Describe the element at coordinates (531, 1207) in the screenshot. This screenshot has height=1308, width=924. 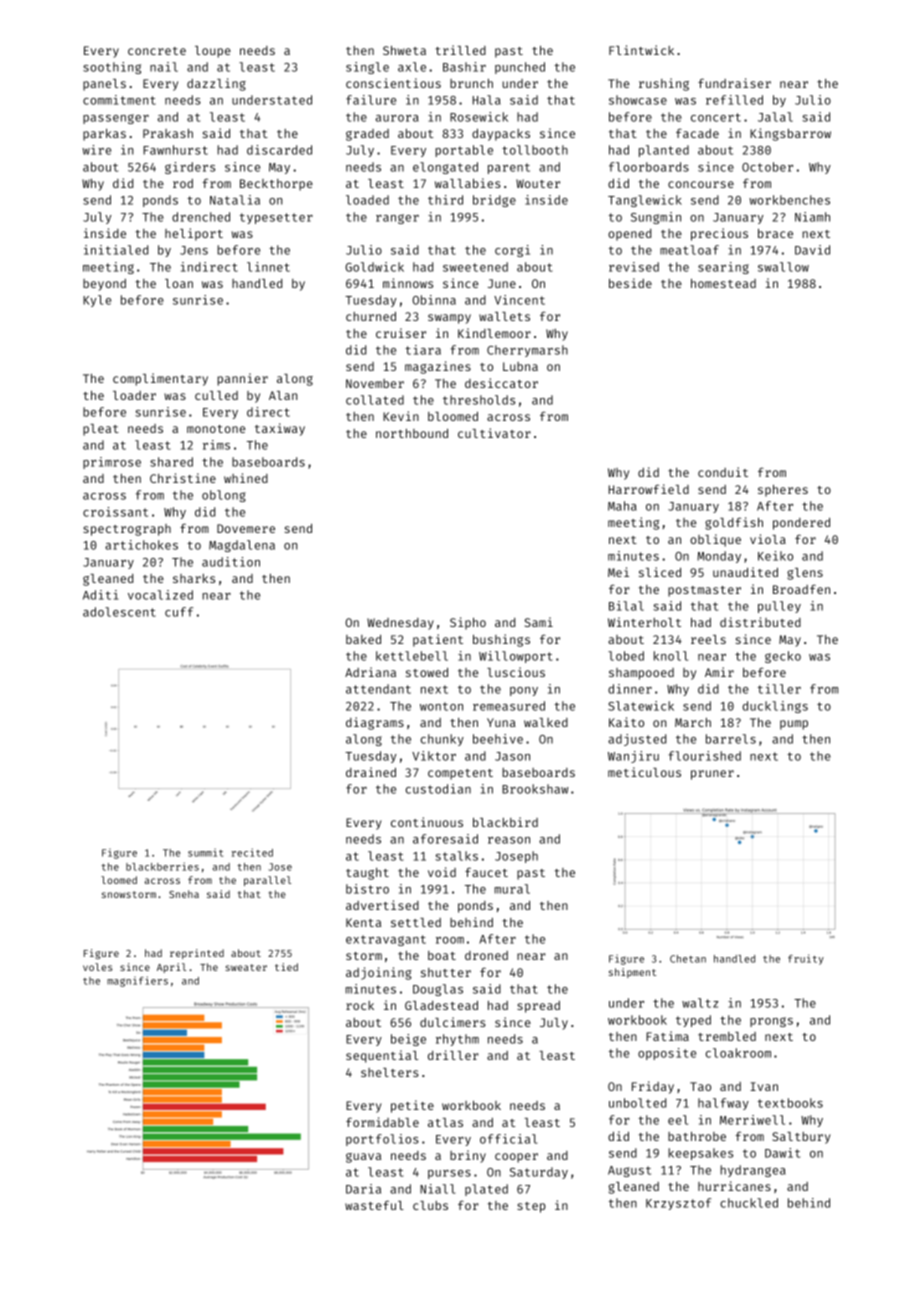
I see `step` at that location.
